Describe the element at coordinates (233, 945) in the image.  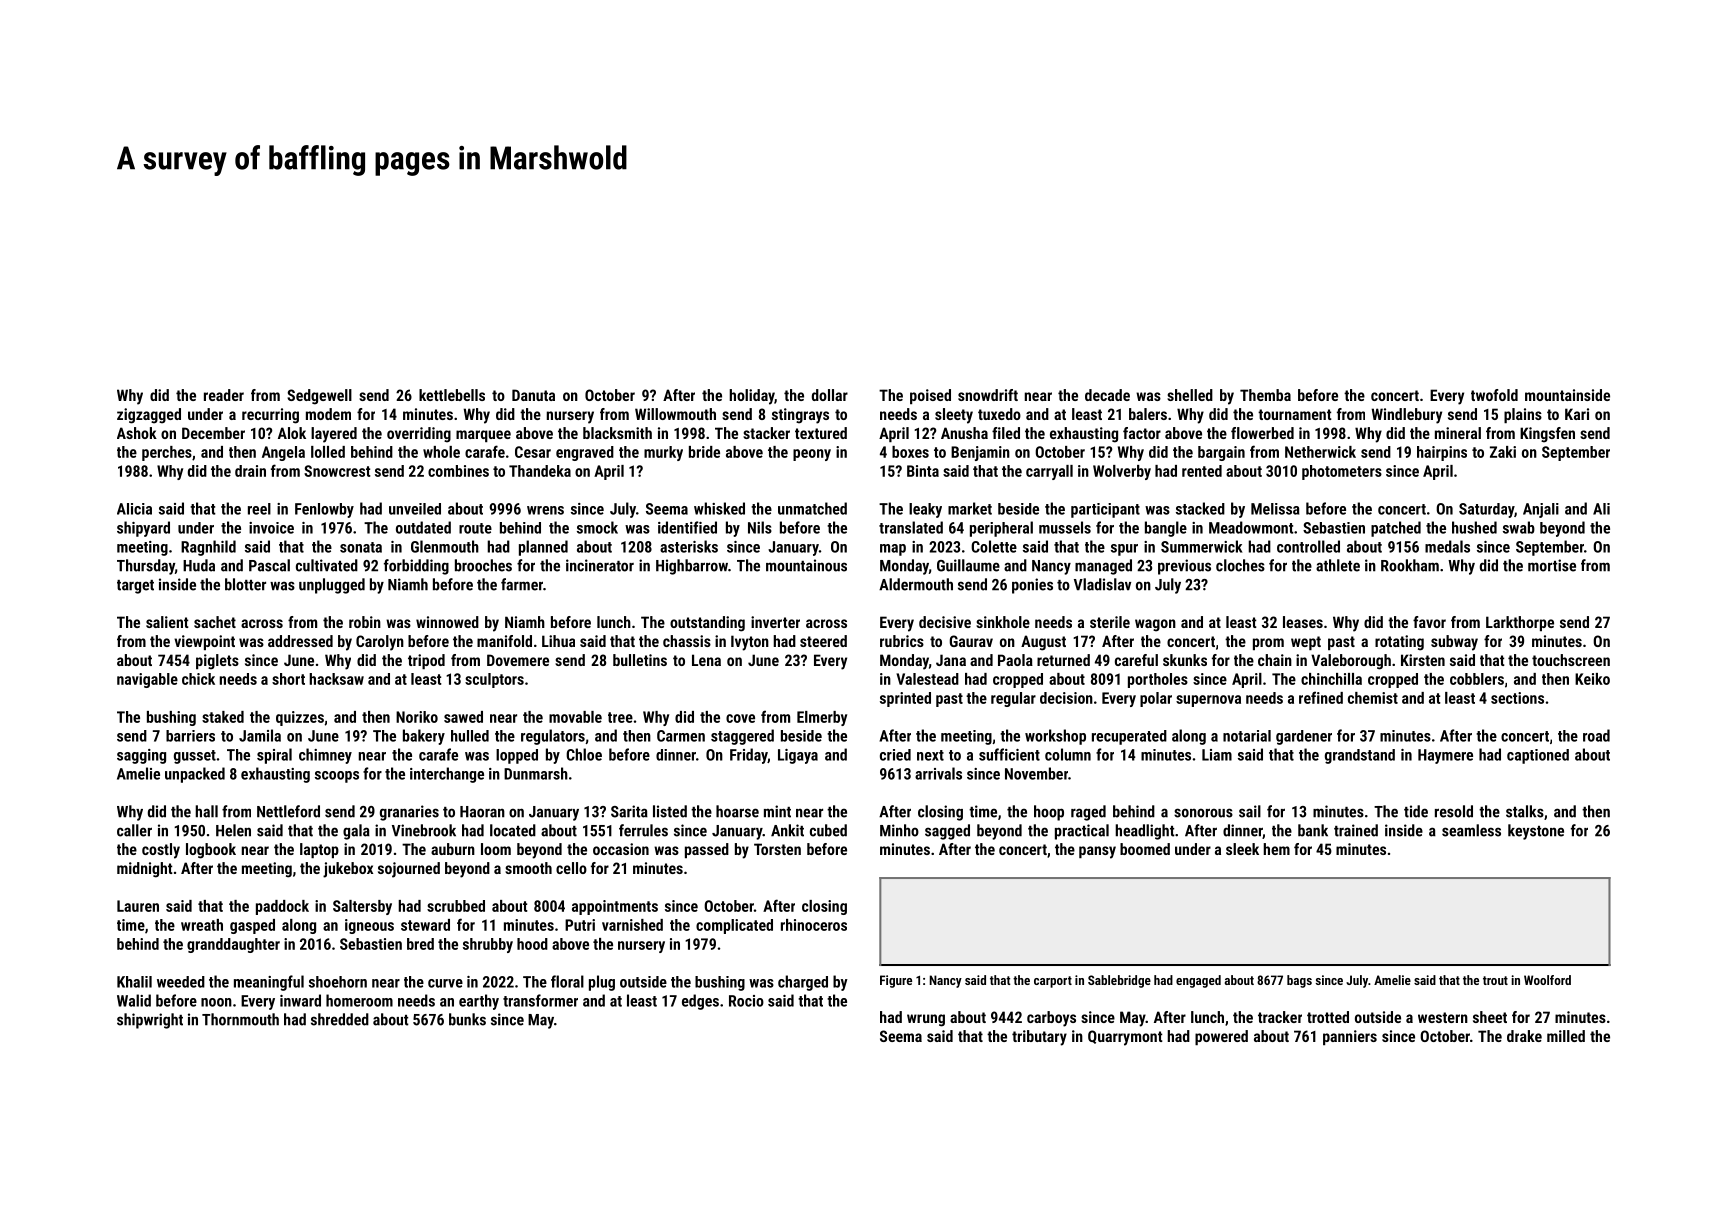
I see `granddaughter` at that location.
